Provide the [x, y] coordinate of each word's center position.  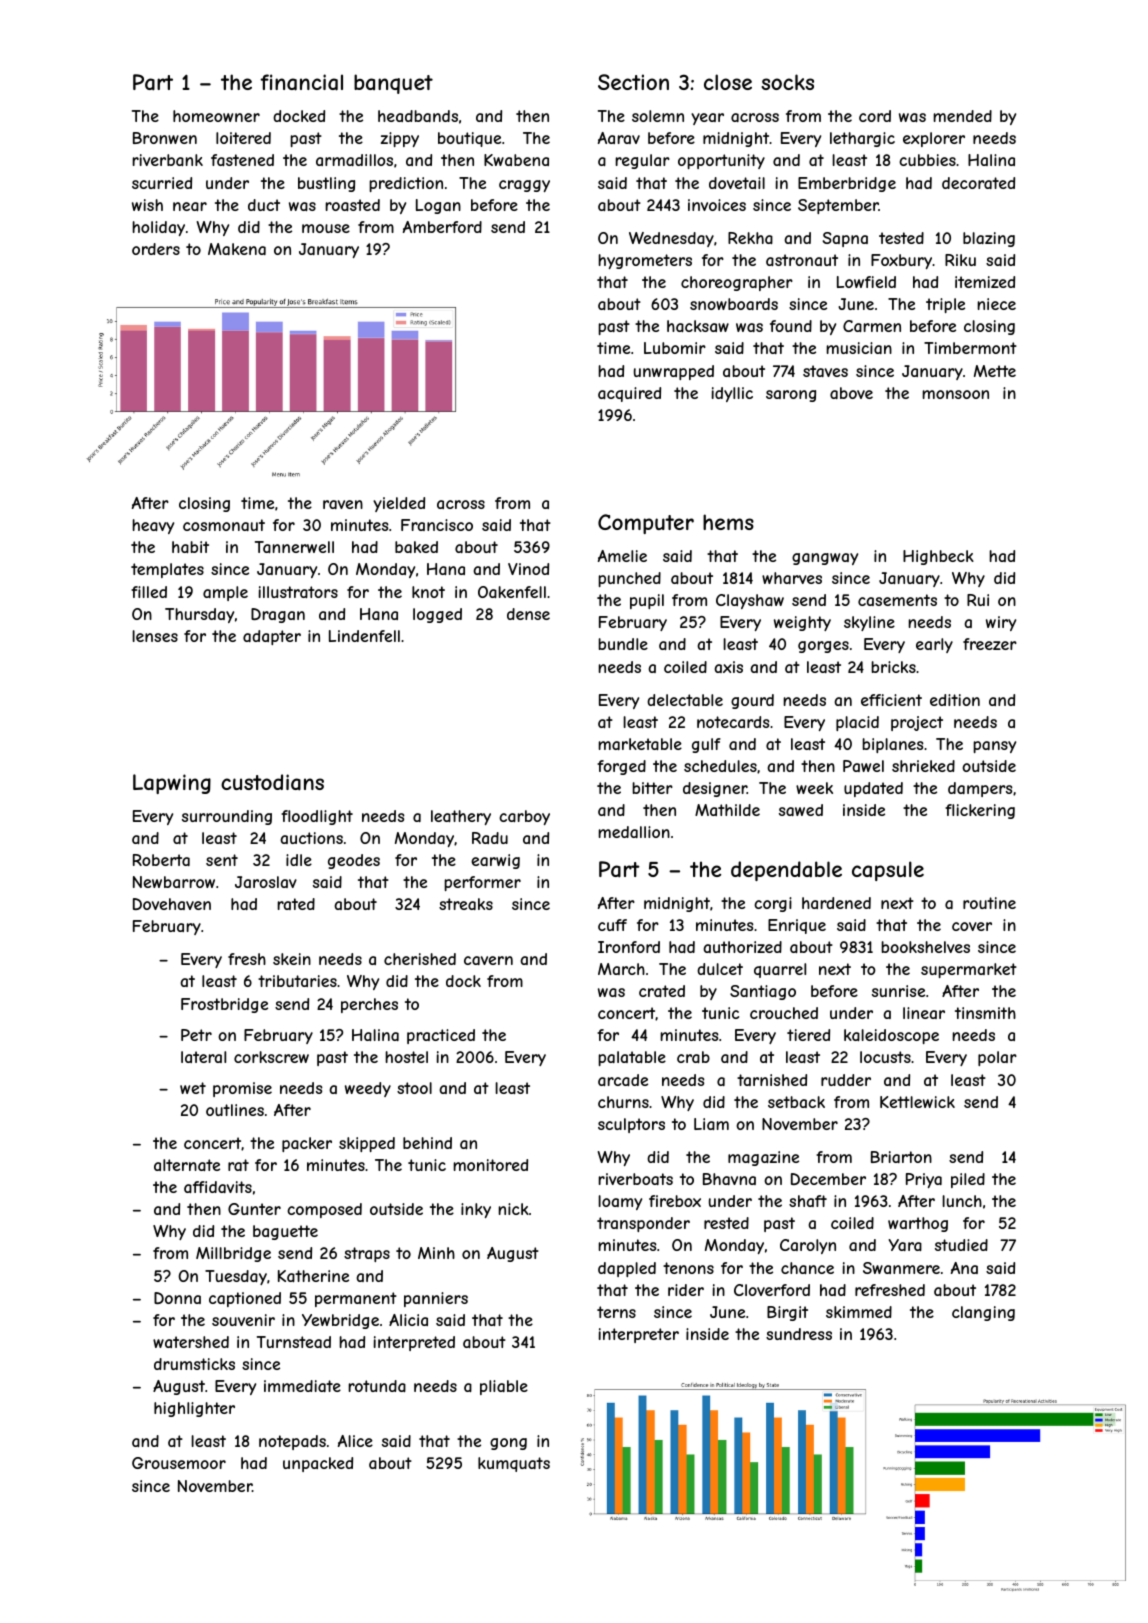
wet [193, 1088]
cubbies [927, 160]
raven [343, 504]
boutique [469, 139]
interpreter [639, 1335]
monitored [490, 1165]
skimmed [859, 1312]
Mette [995, 371]
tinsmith [985, 1013]
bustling [326, 184]
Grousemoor [179, 1463]
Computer [646, 524]
